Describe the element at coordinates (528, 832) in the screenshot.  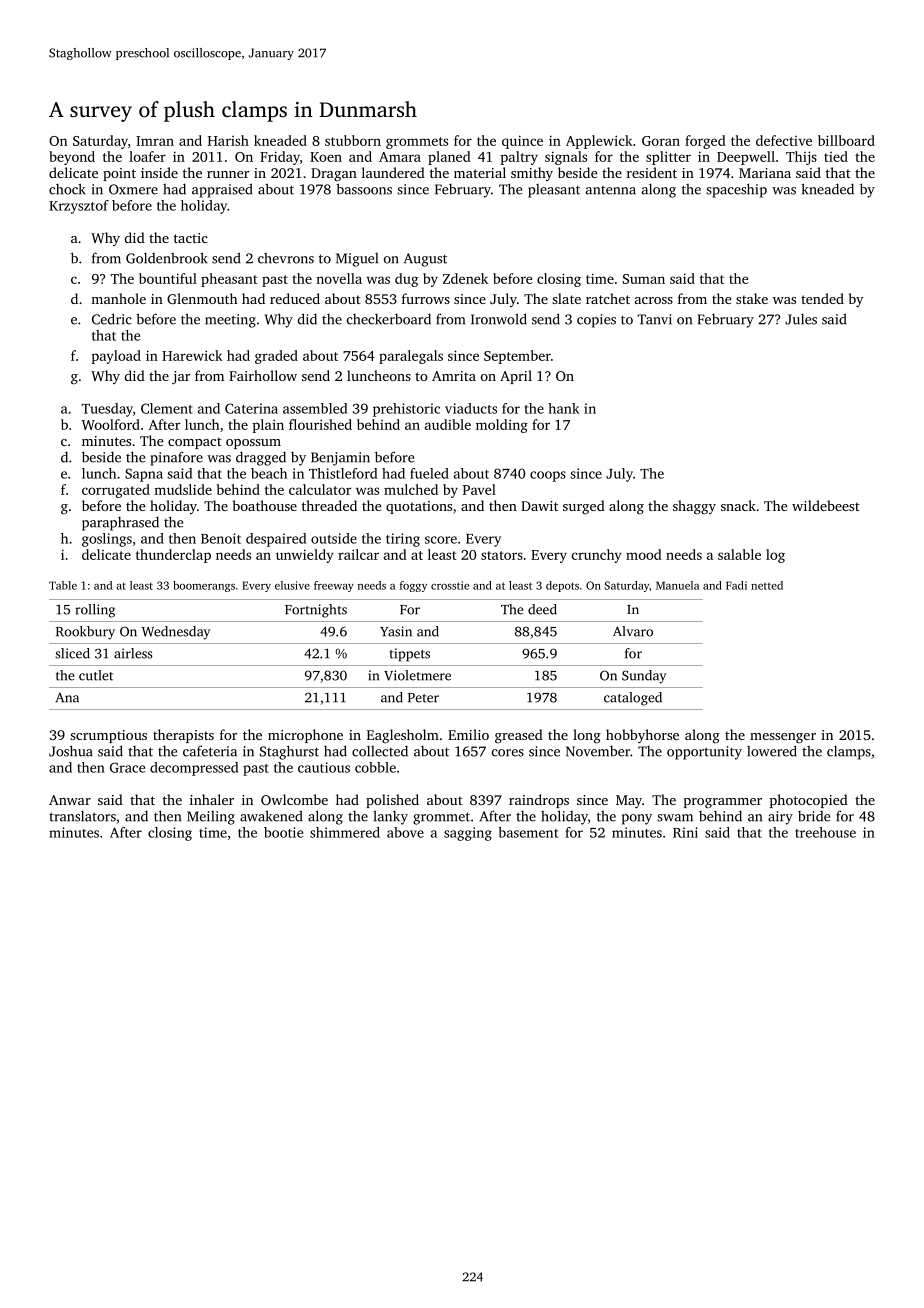
I see `basement` at that location.
